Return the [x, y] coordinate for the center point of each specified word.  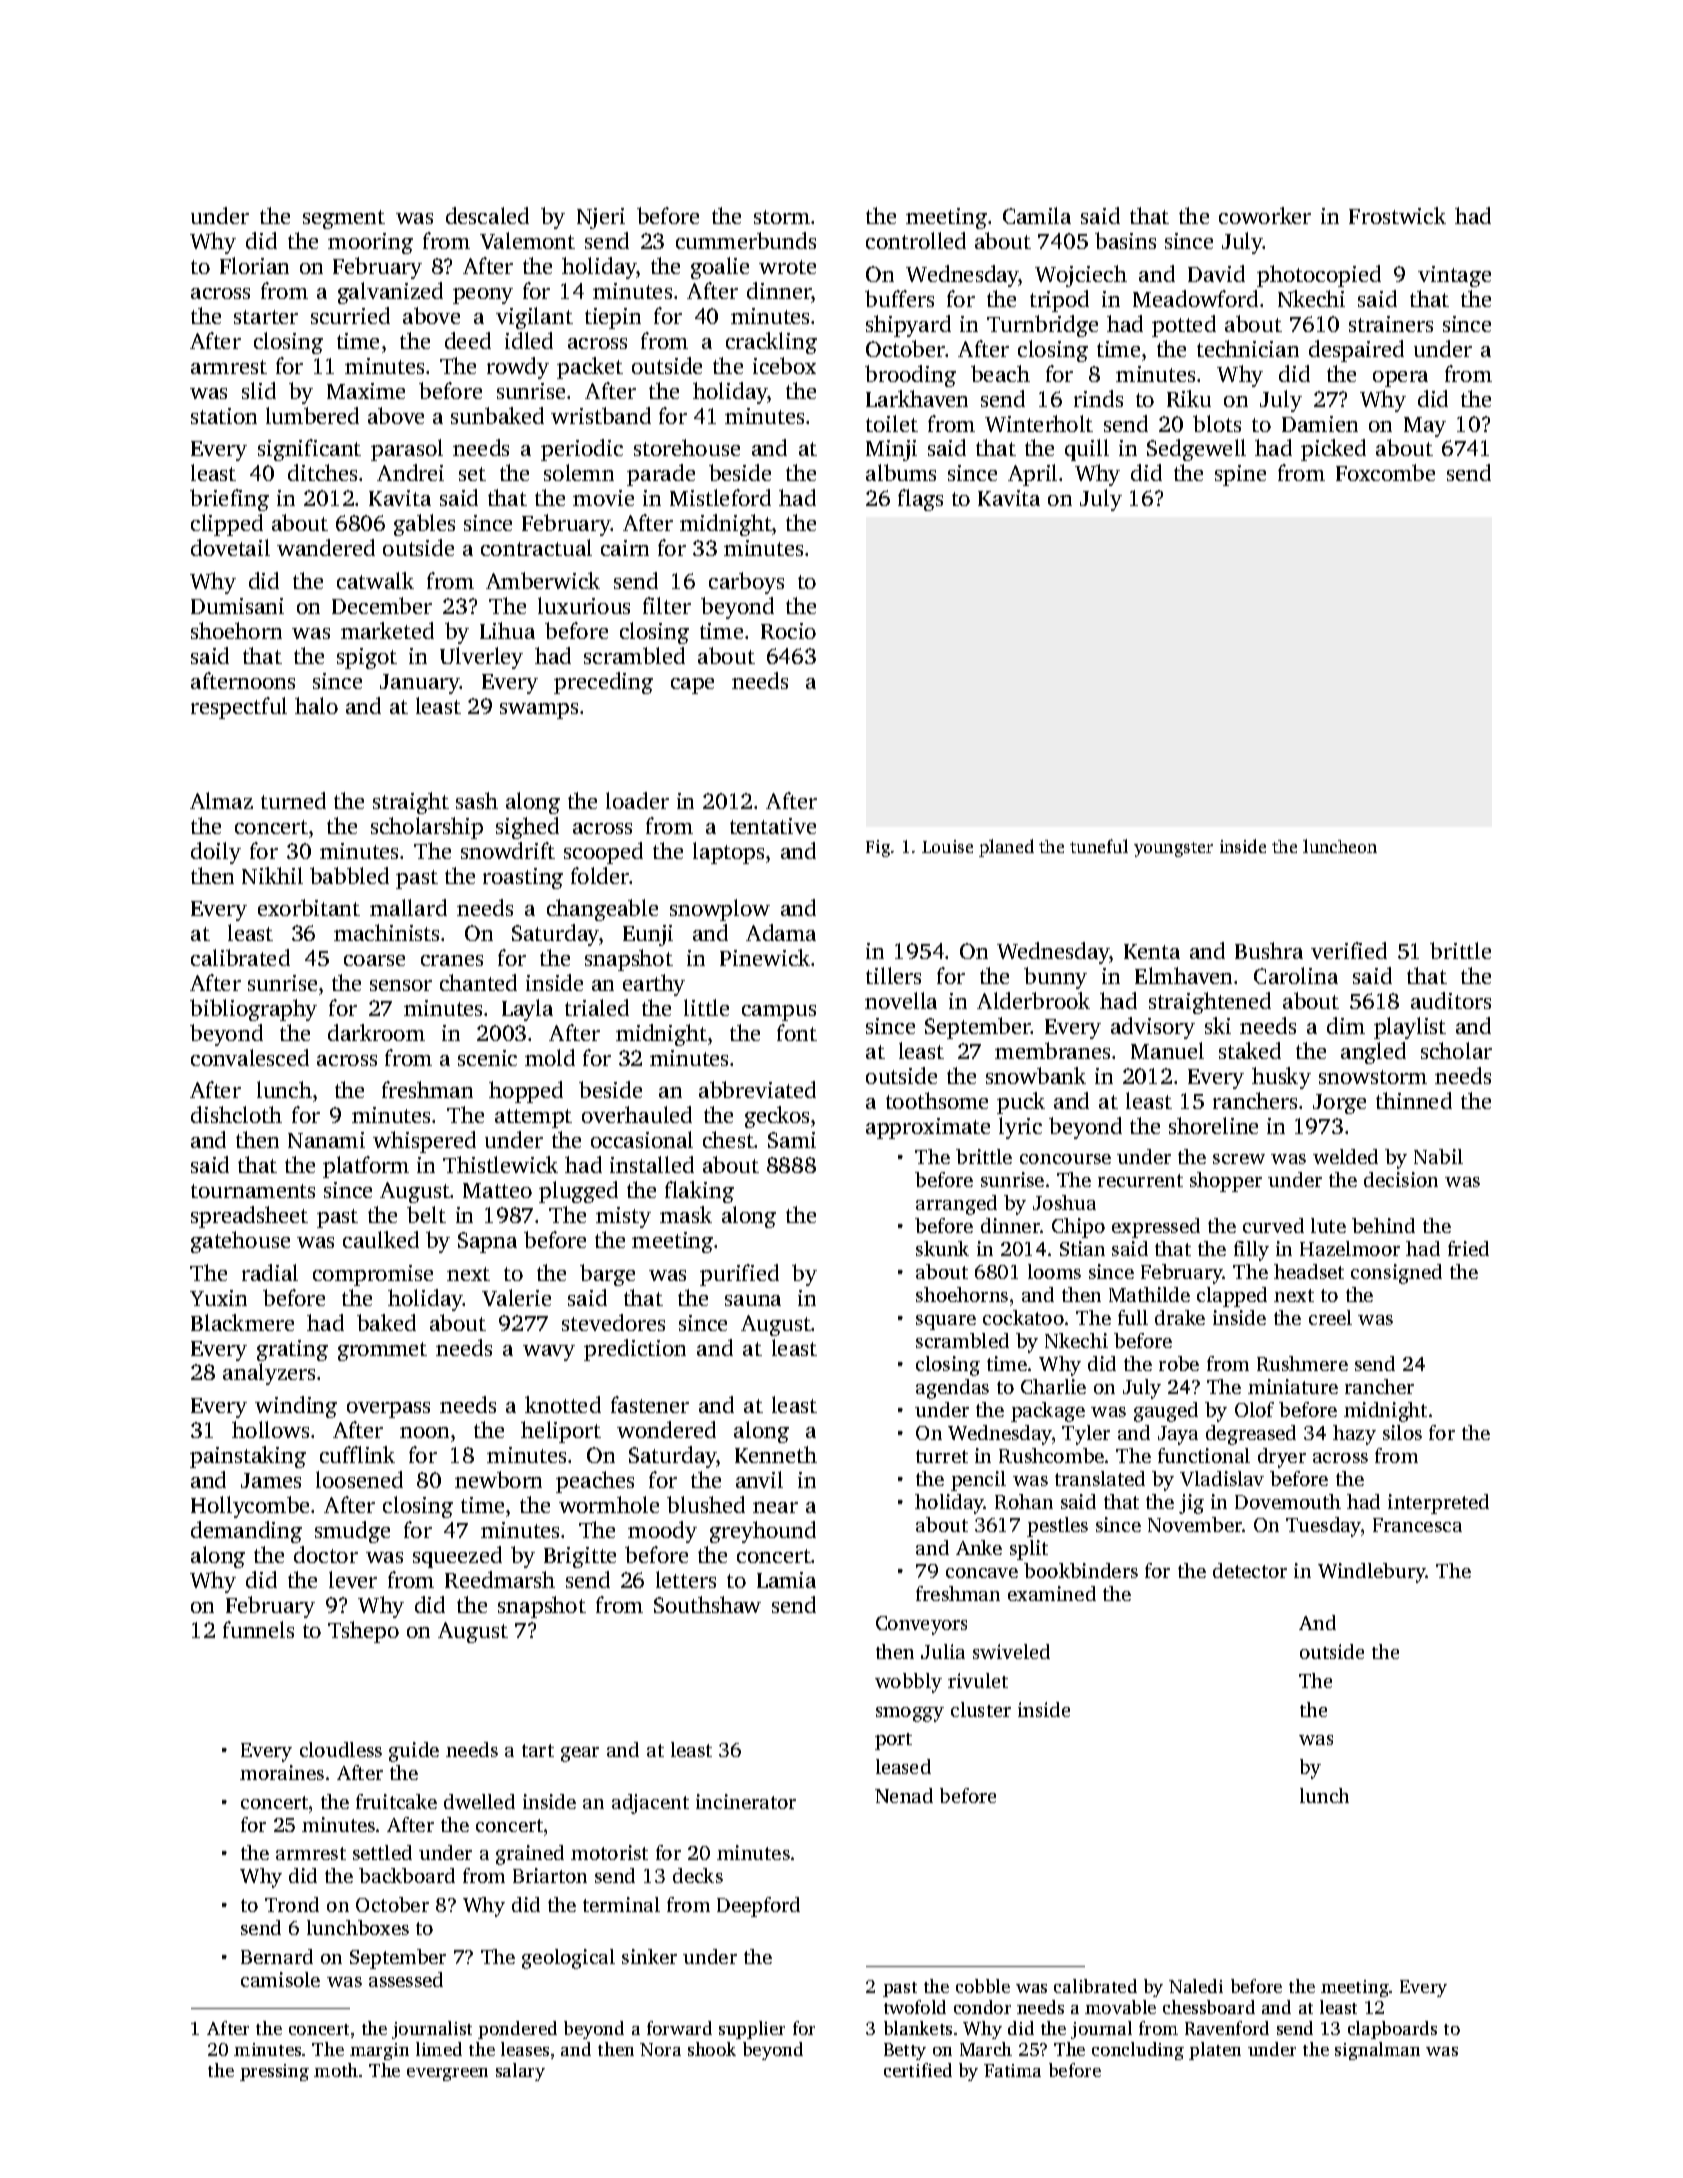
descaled [487, 215]
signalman [1377, 2051]
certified [918, 2070]
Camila [1037, 215]
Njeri [601, 218]
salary [520, 2072]
